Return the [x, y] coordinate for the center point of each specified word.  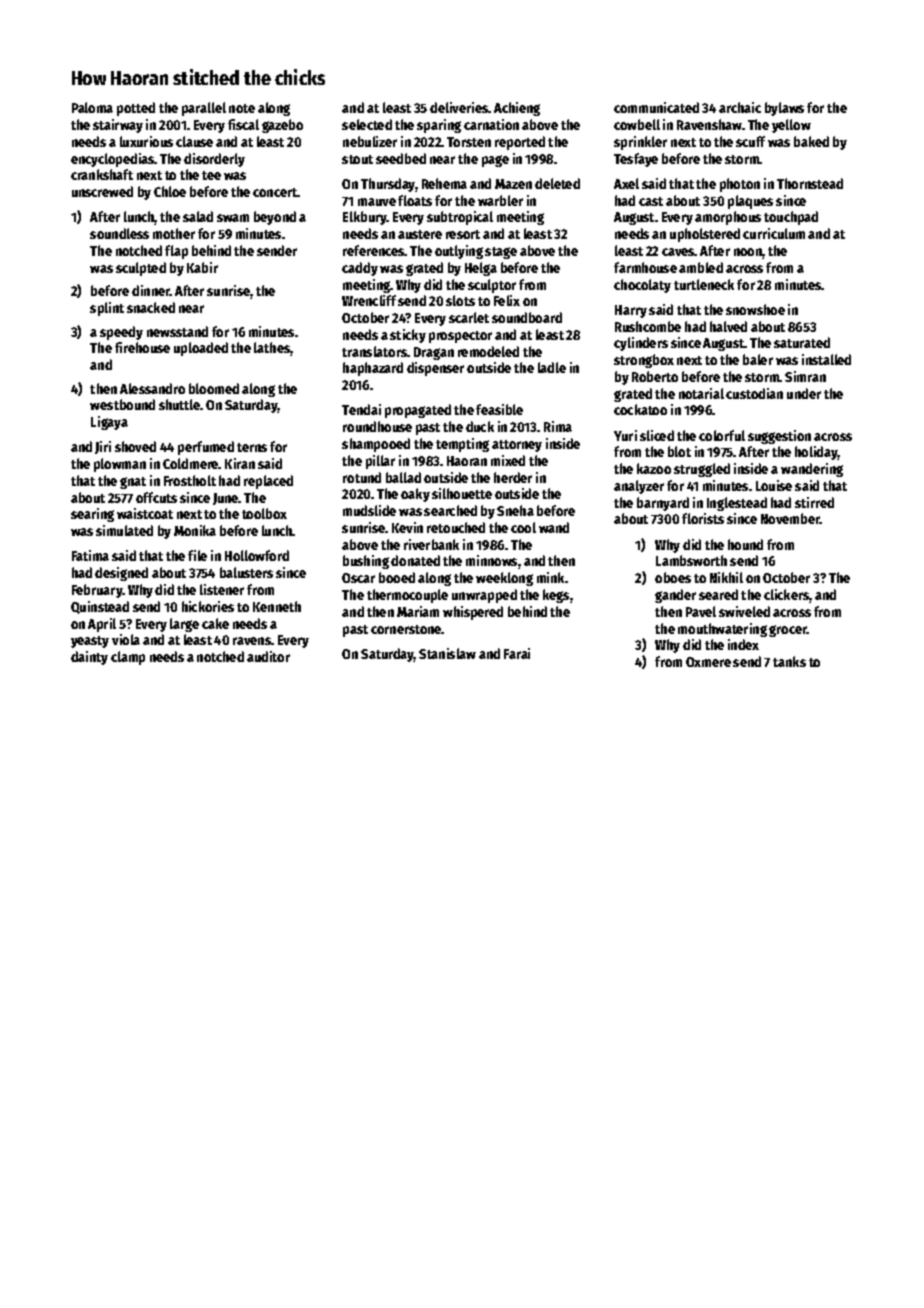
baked [811, 141]
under [804, 393]
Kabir [202, 267]
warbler [500, 200]
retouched [456, 527]
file [197, 555]
